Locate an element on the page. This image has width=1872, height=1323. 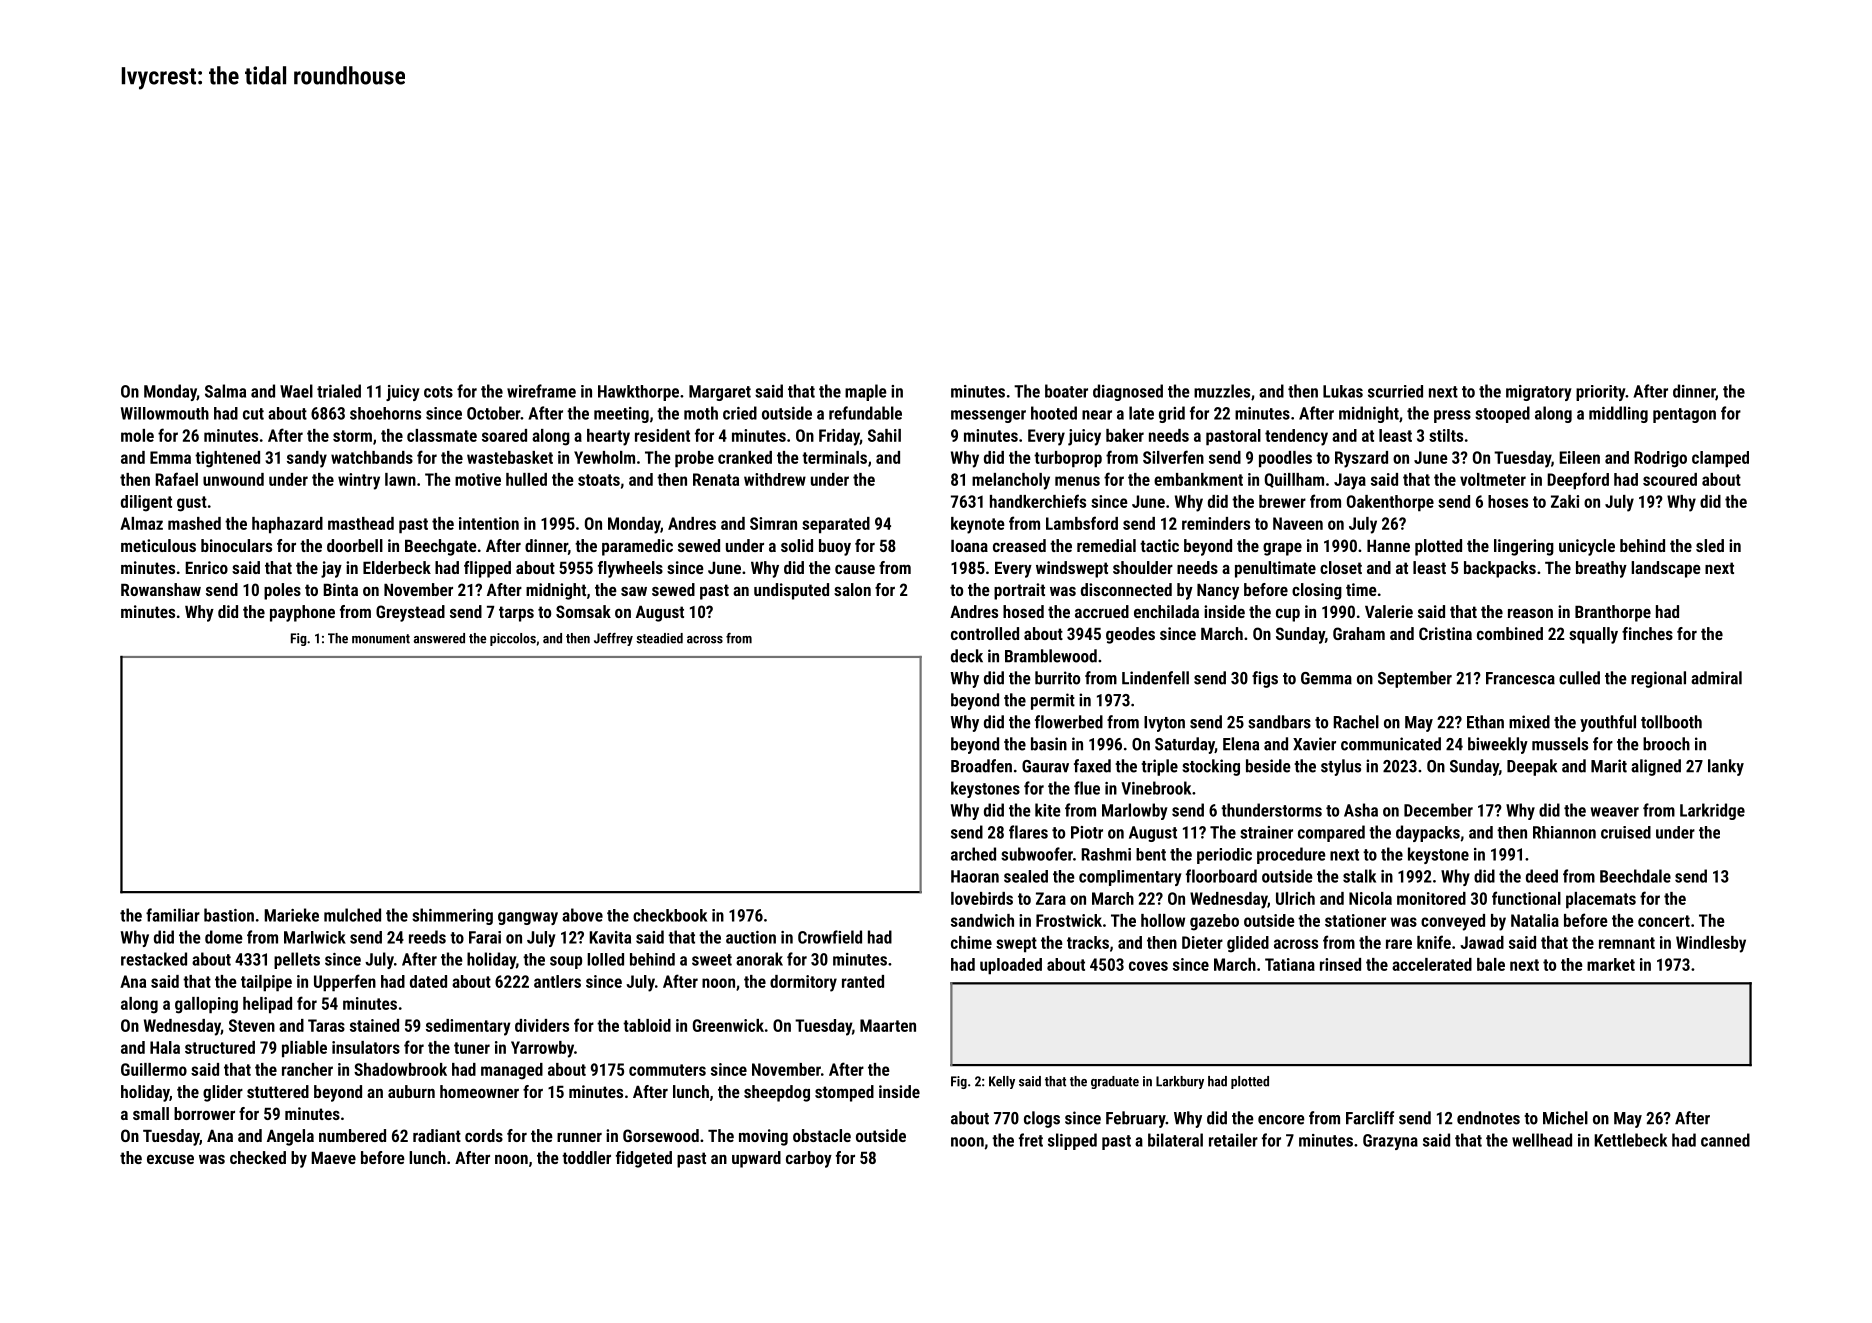
haphazard is located at coordinates (287, 525).
